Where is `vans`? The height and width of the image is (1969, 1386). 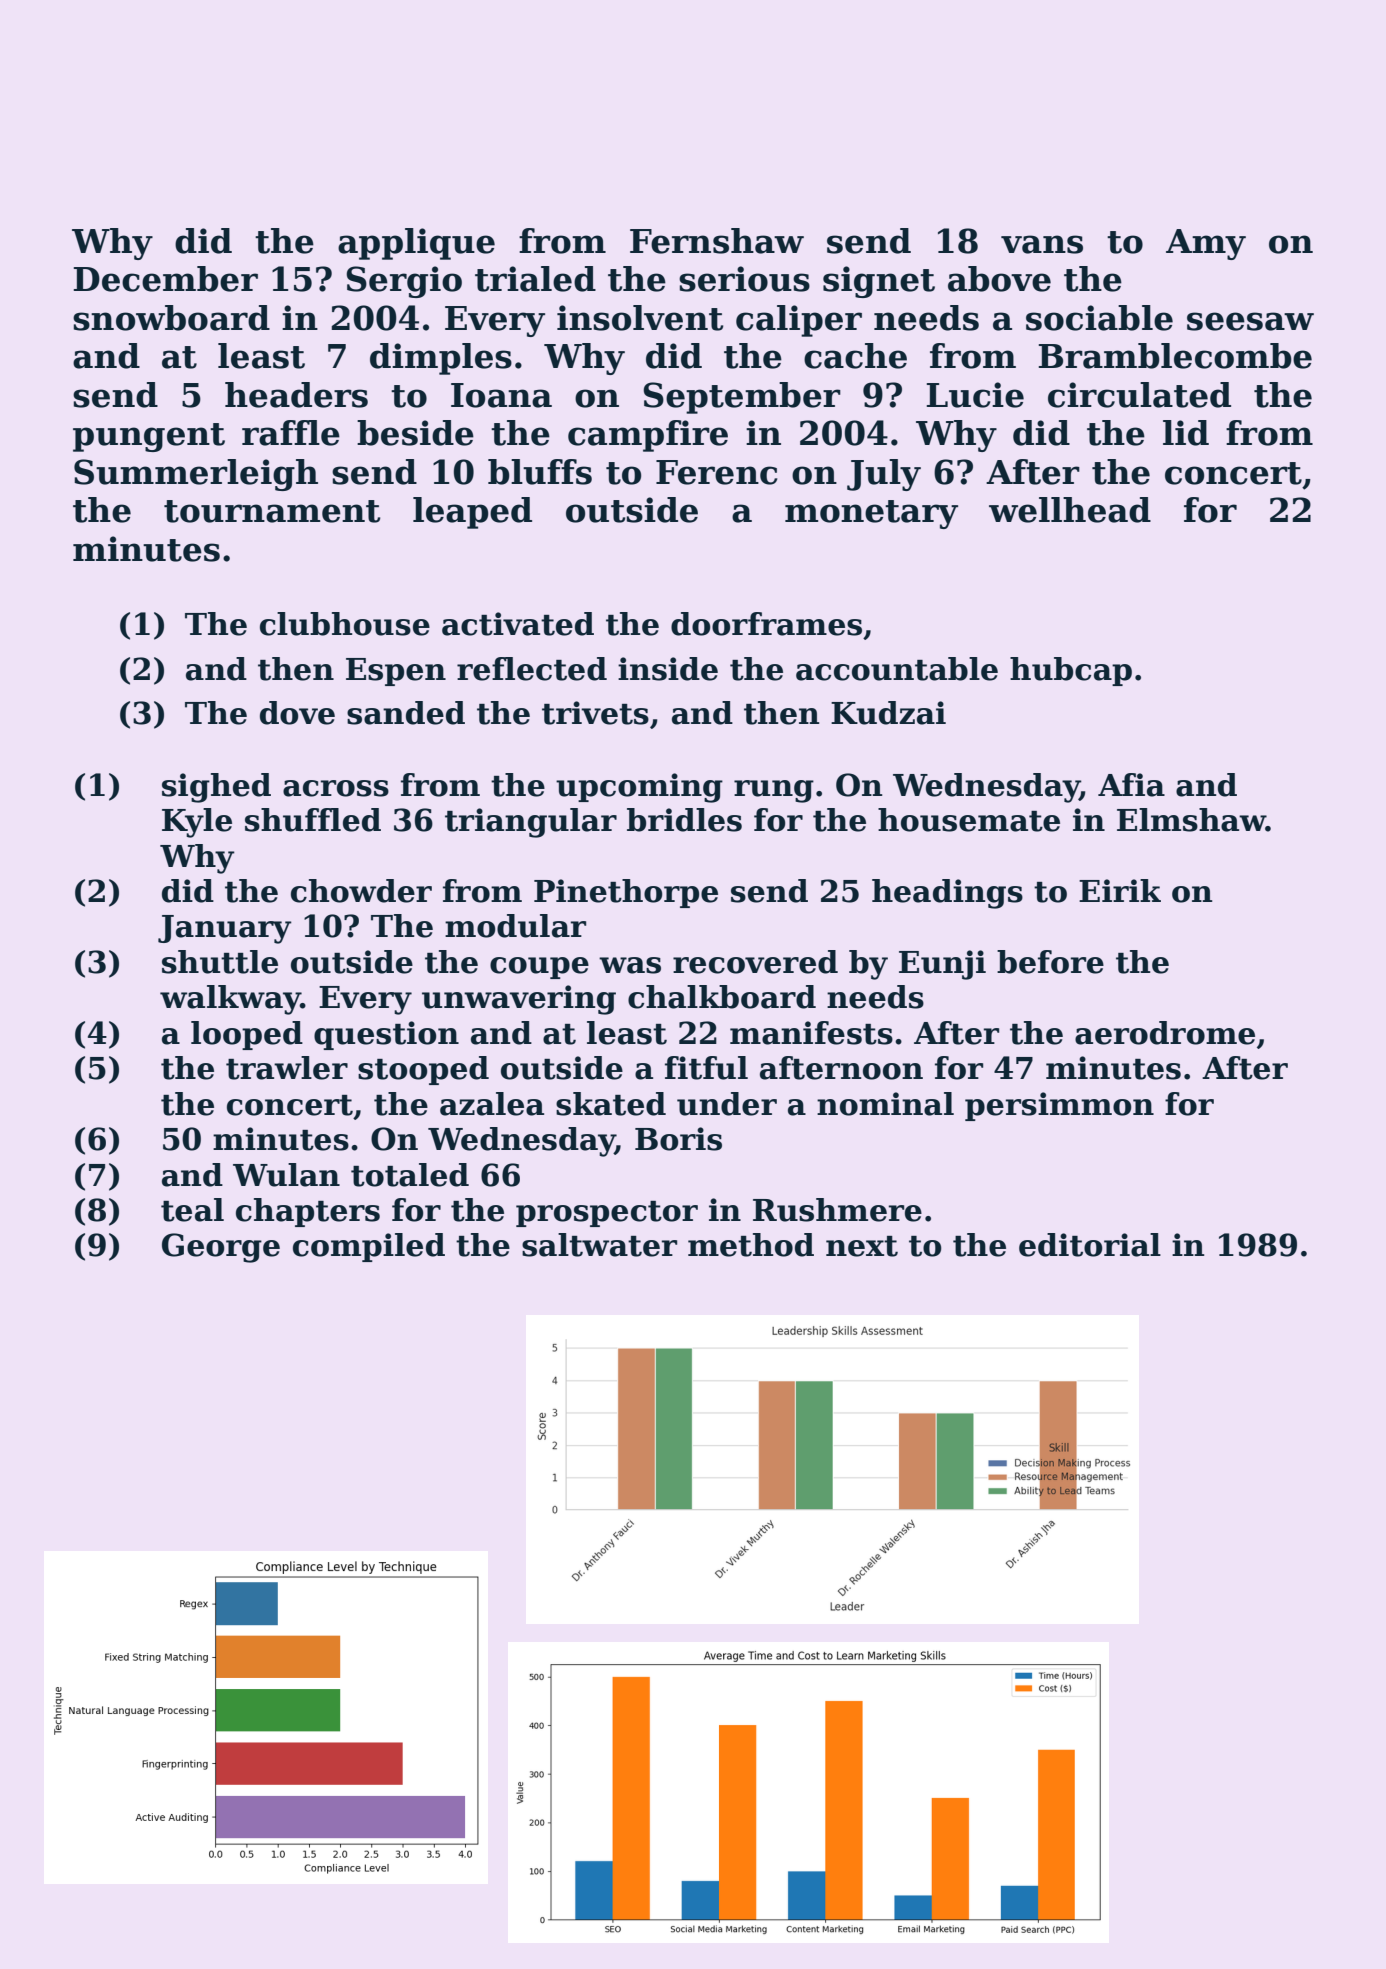 vans is located at coordinates (1042, 244).
